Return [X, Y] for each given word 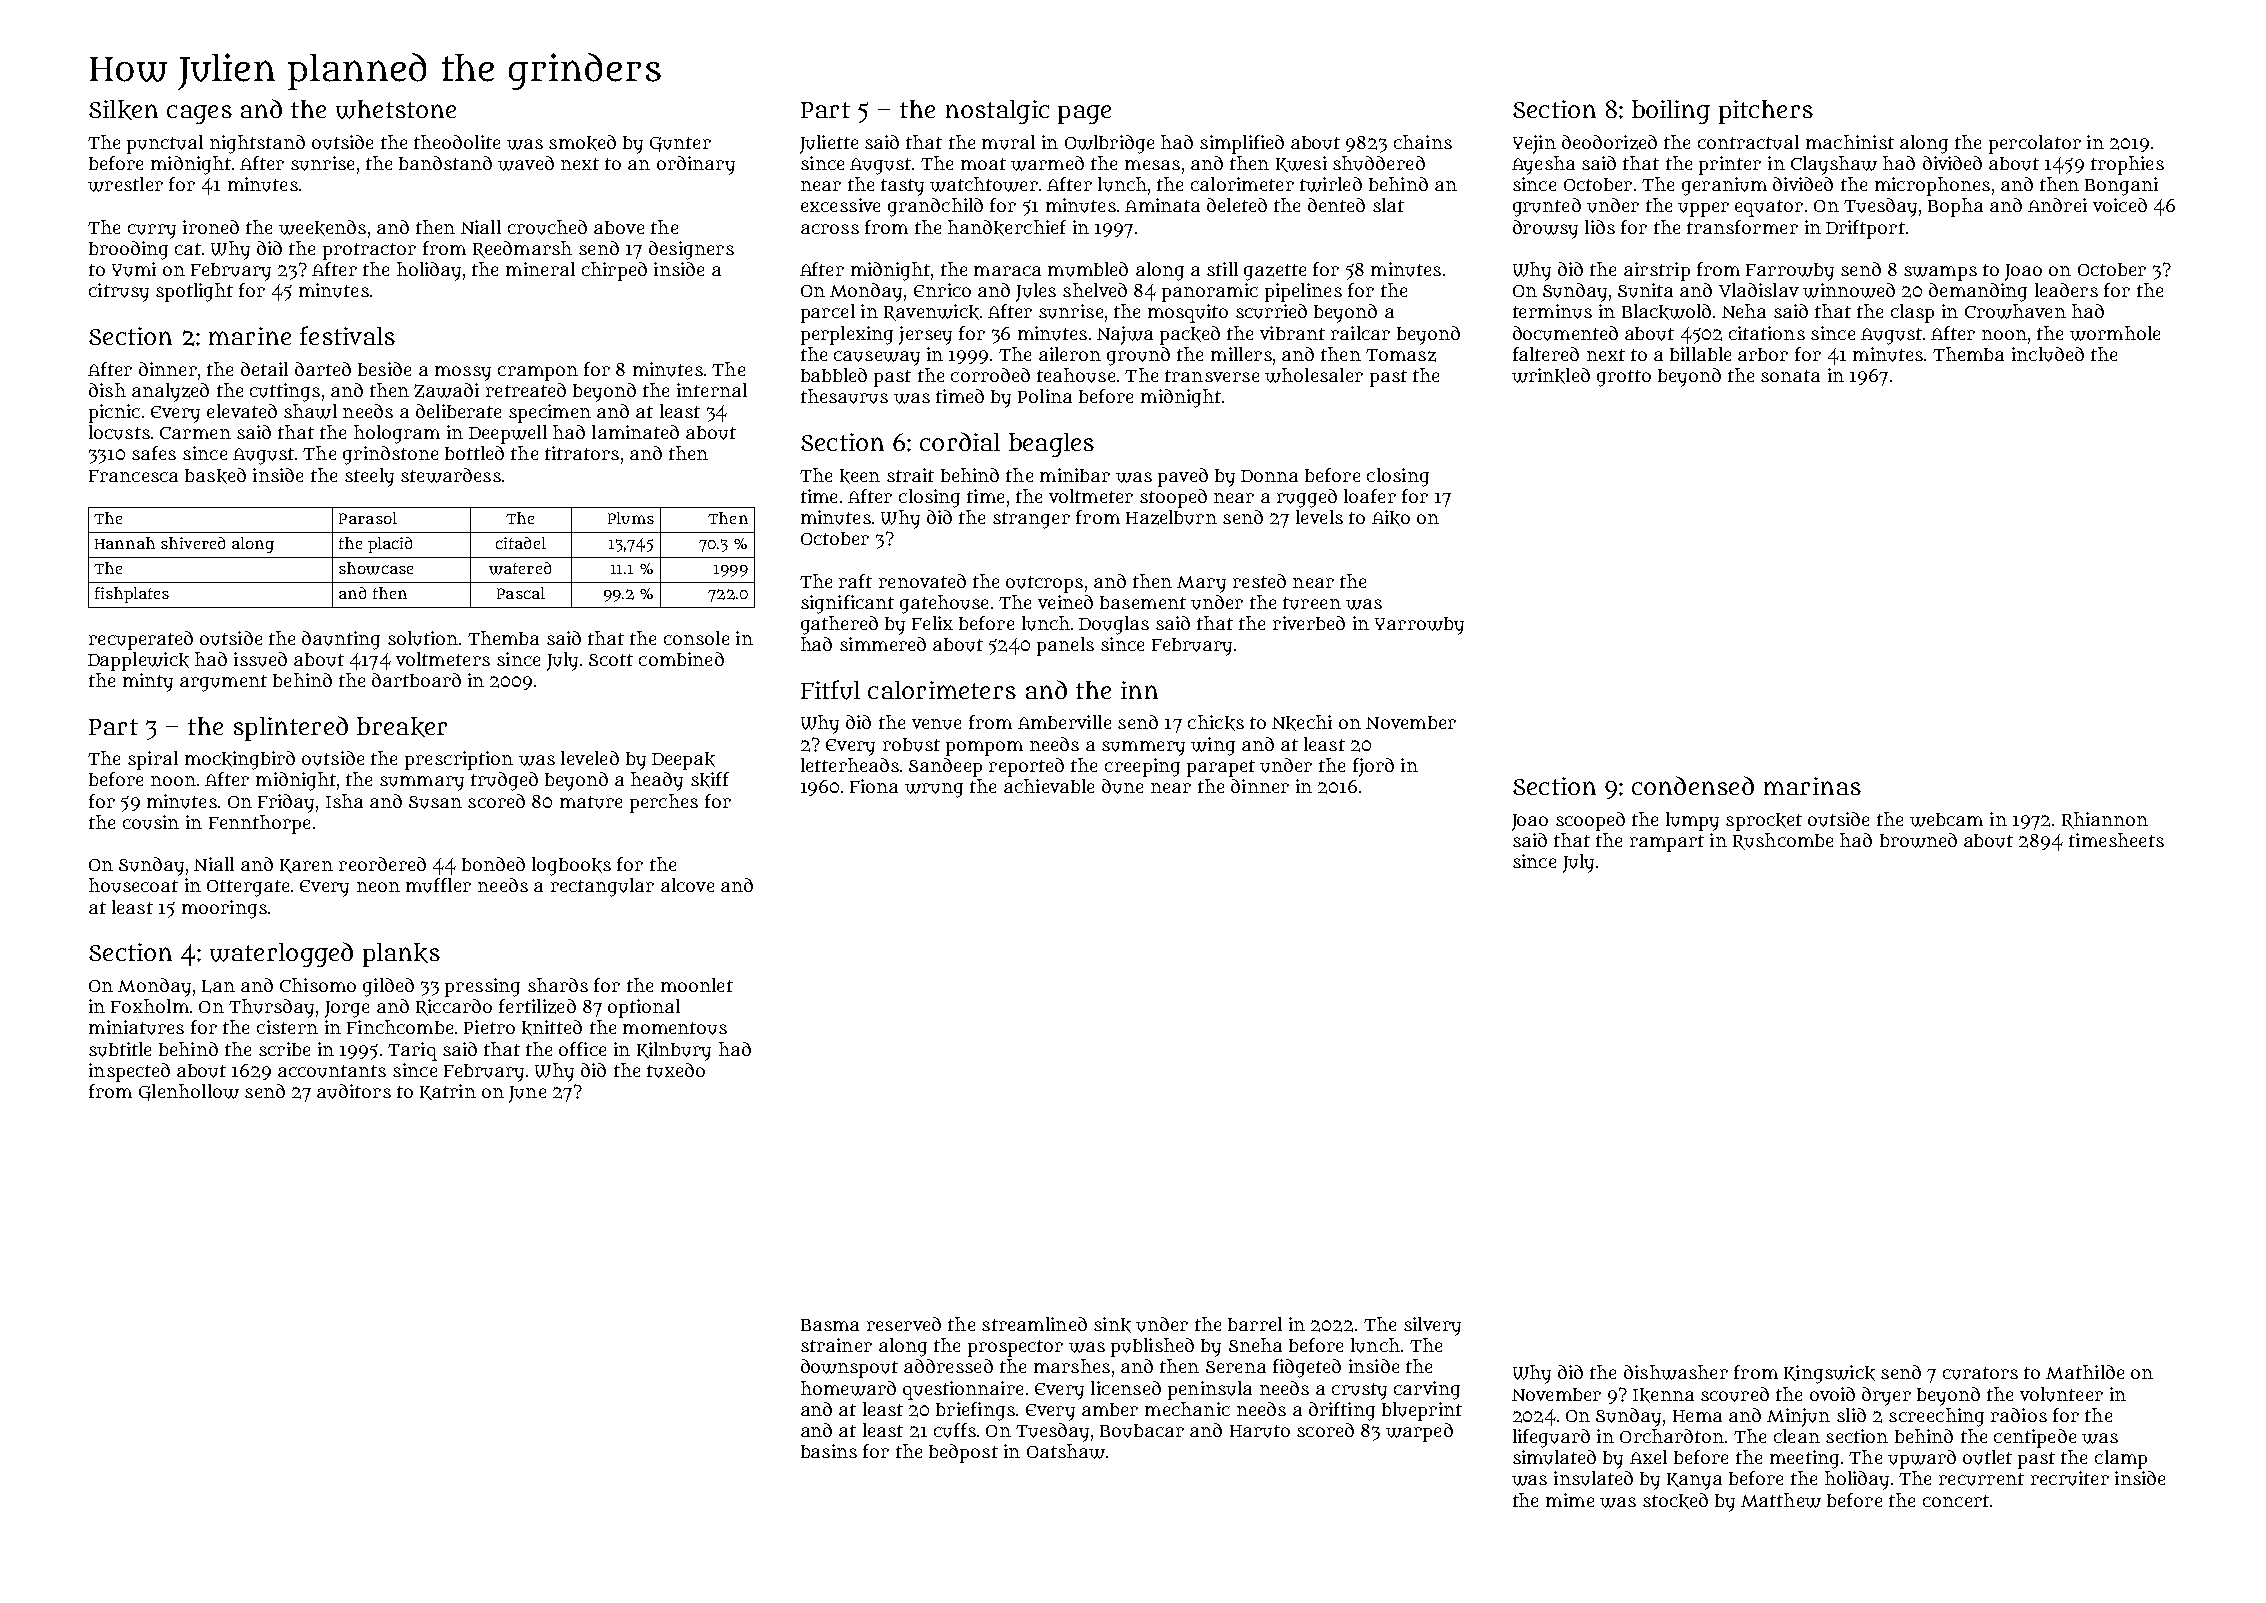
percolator [2035, 144]
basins [829, 1451]
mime [1570, 1500]
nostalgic [997, 112]
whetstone [396, 109]
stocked [1675, 1501]
